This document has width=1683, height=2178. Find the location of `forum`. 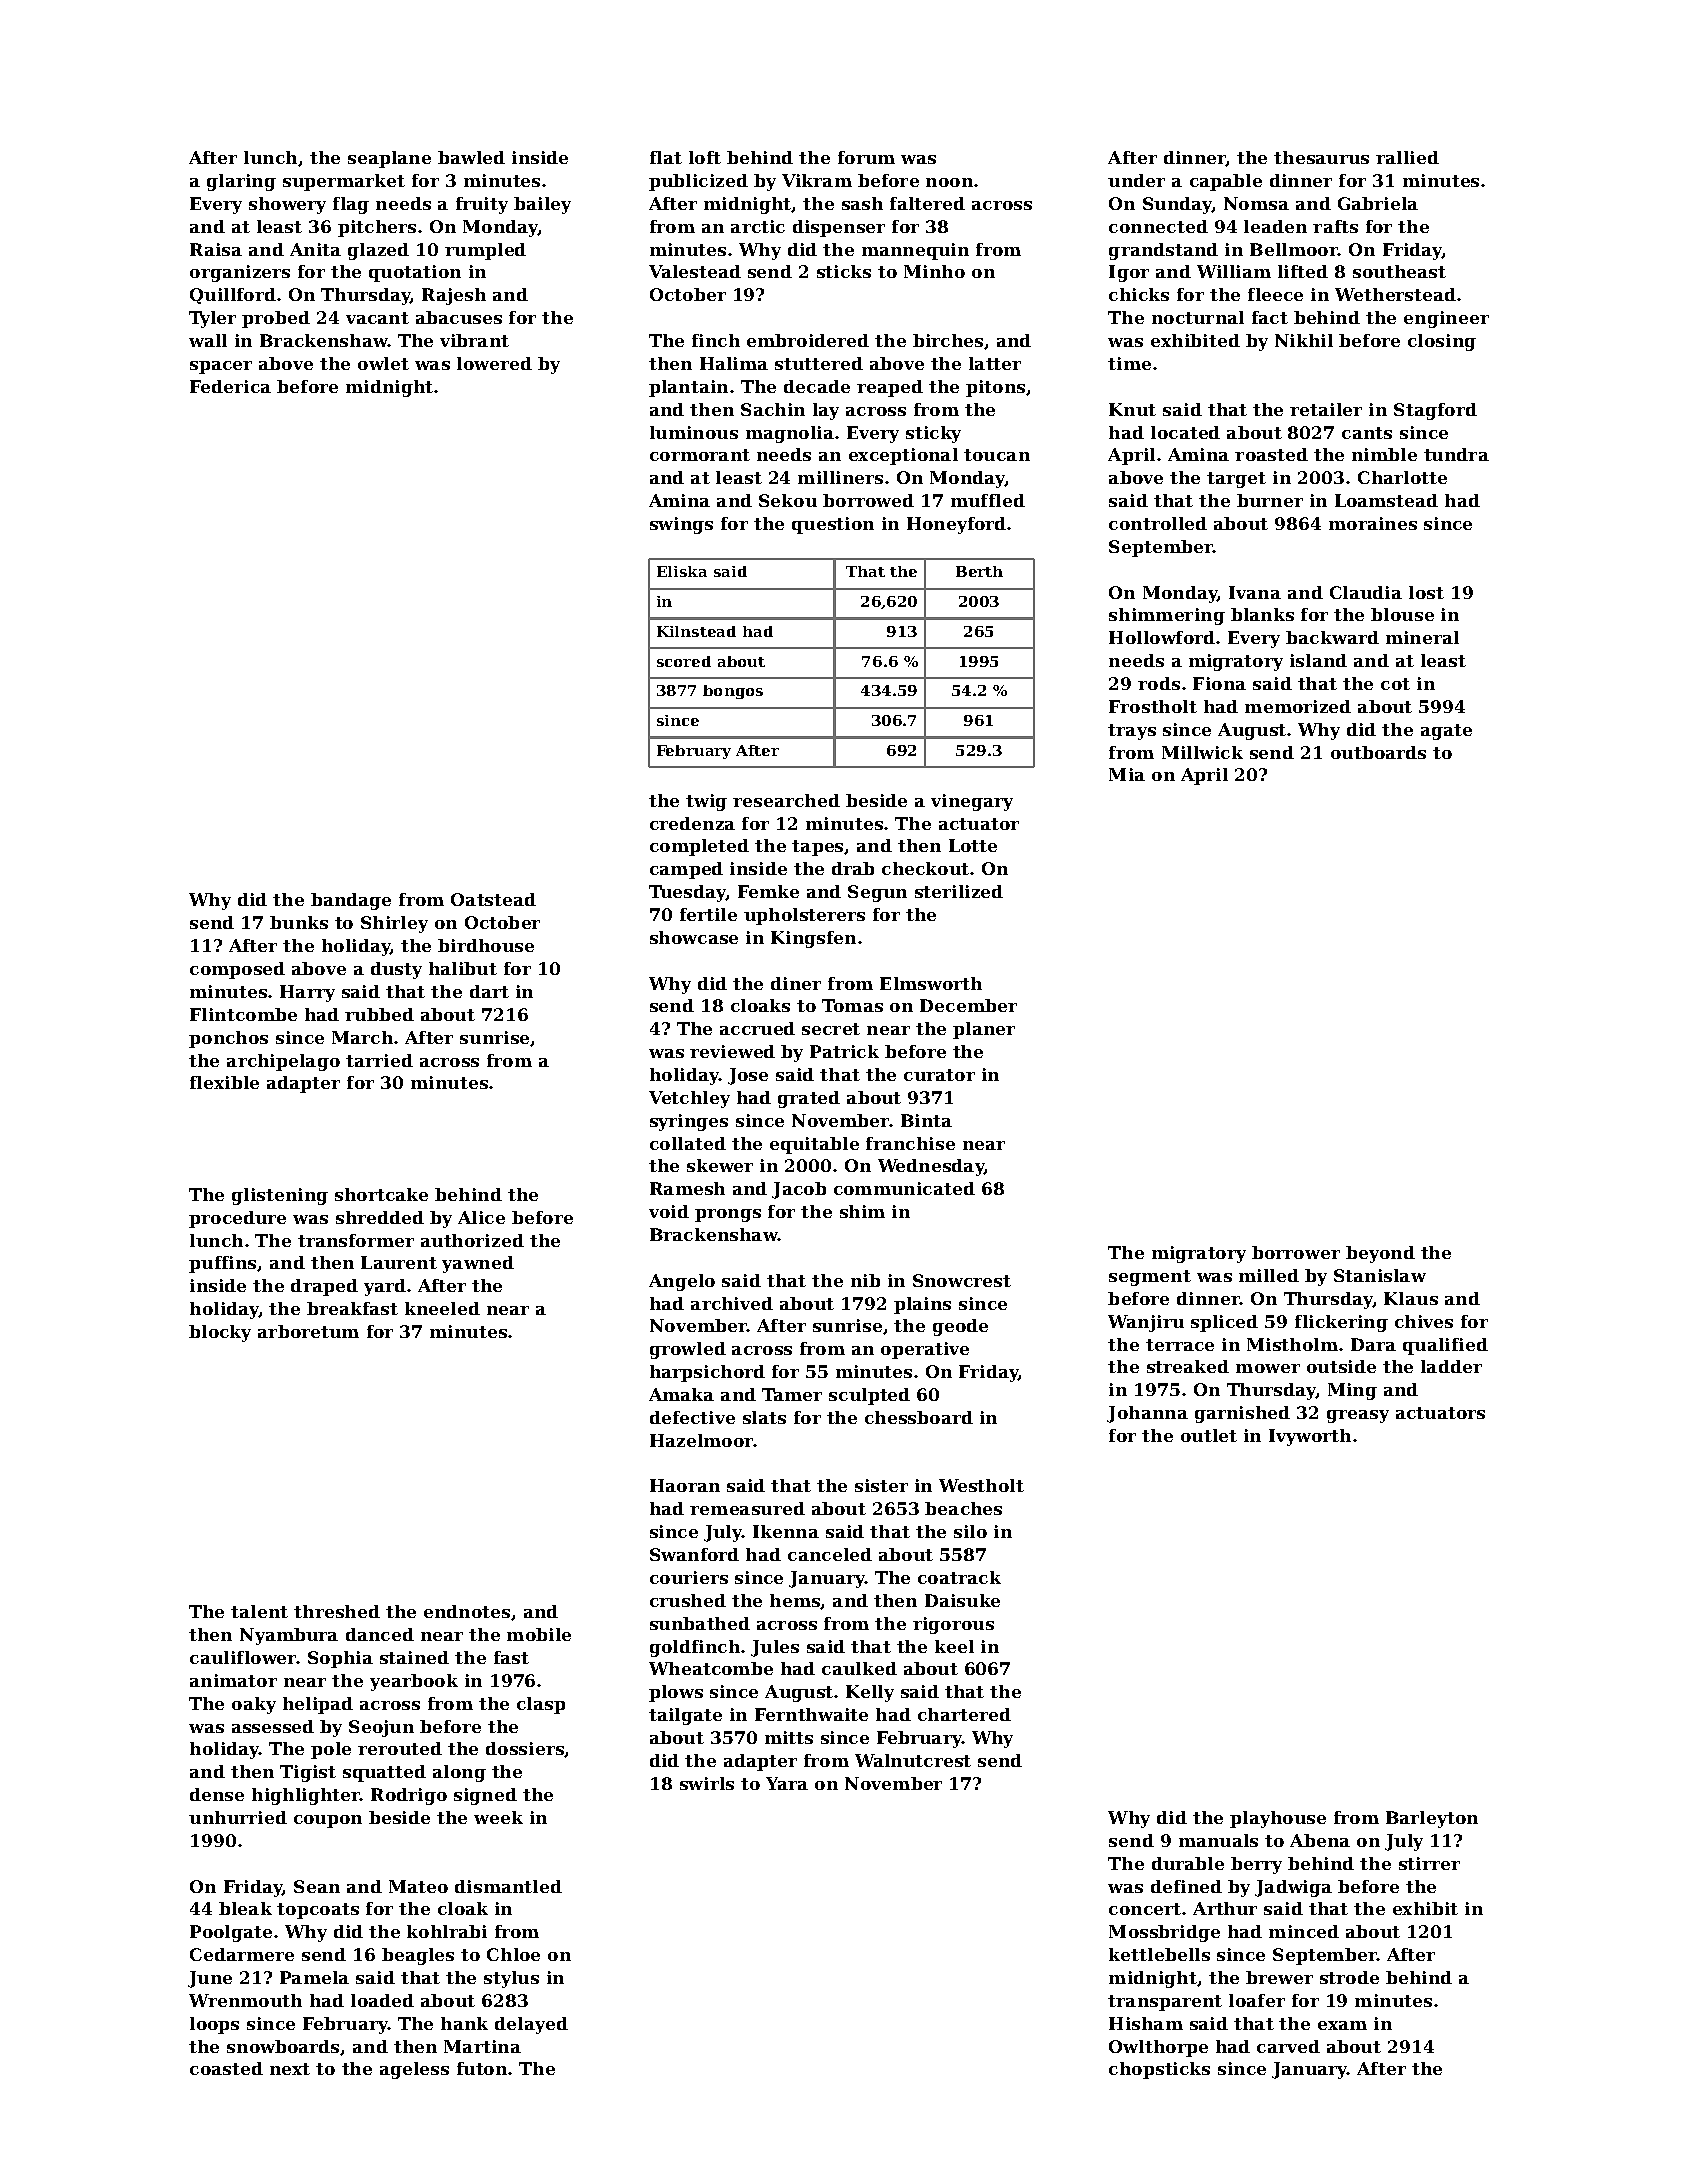

forum is located at coordinates (866, 157).
